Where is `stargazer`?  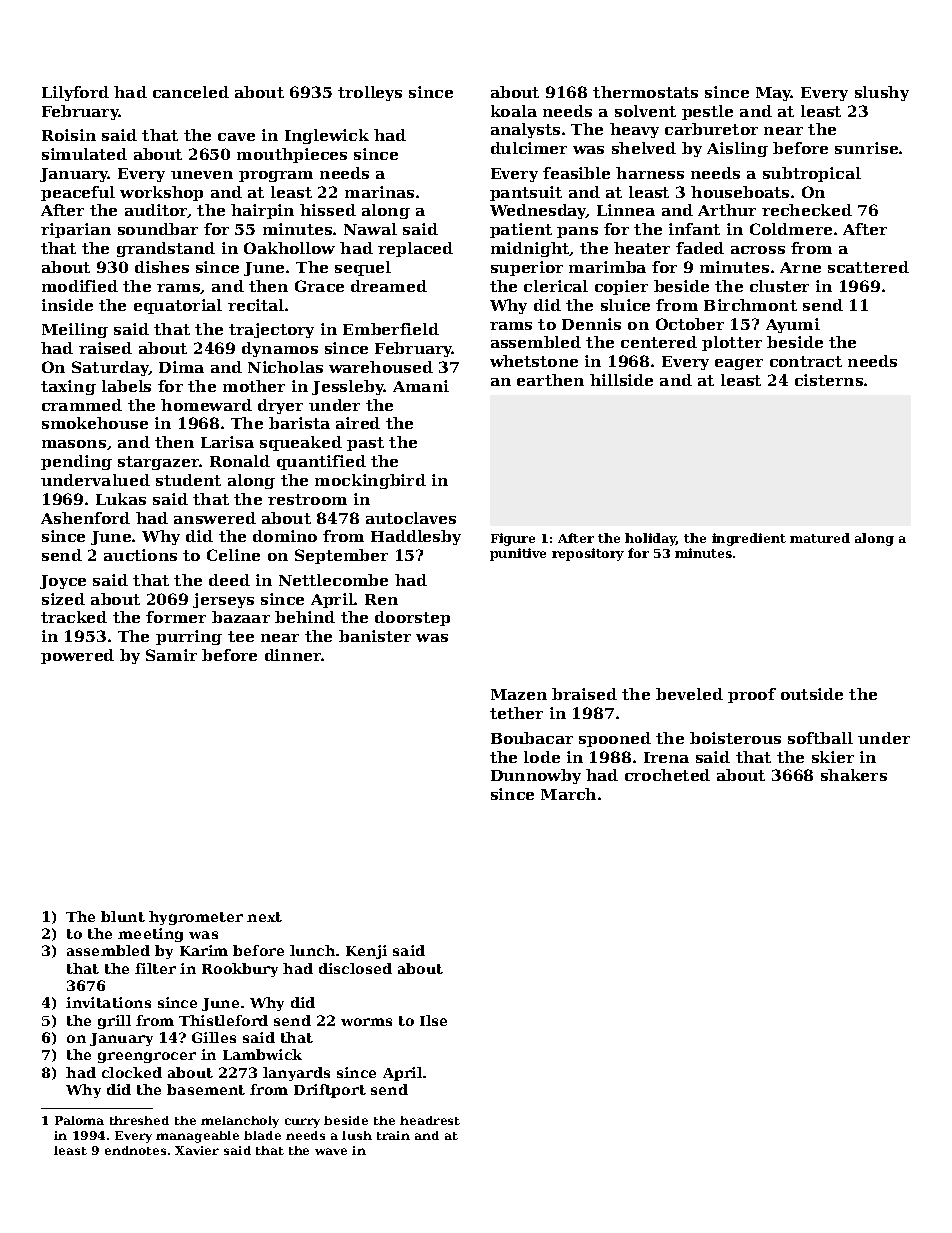 stargazer is located at coordinates (159, 463).
